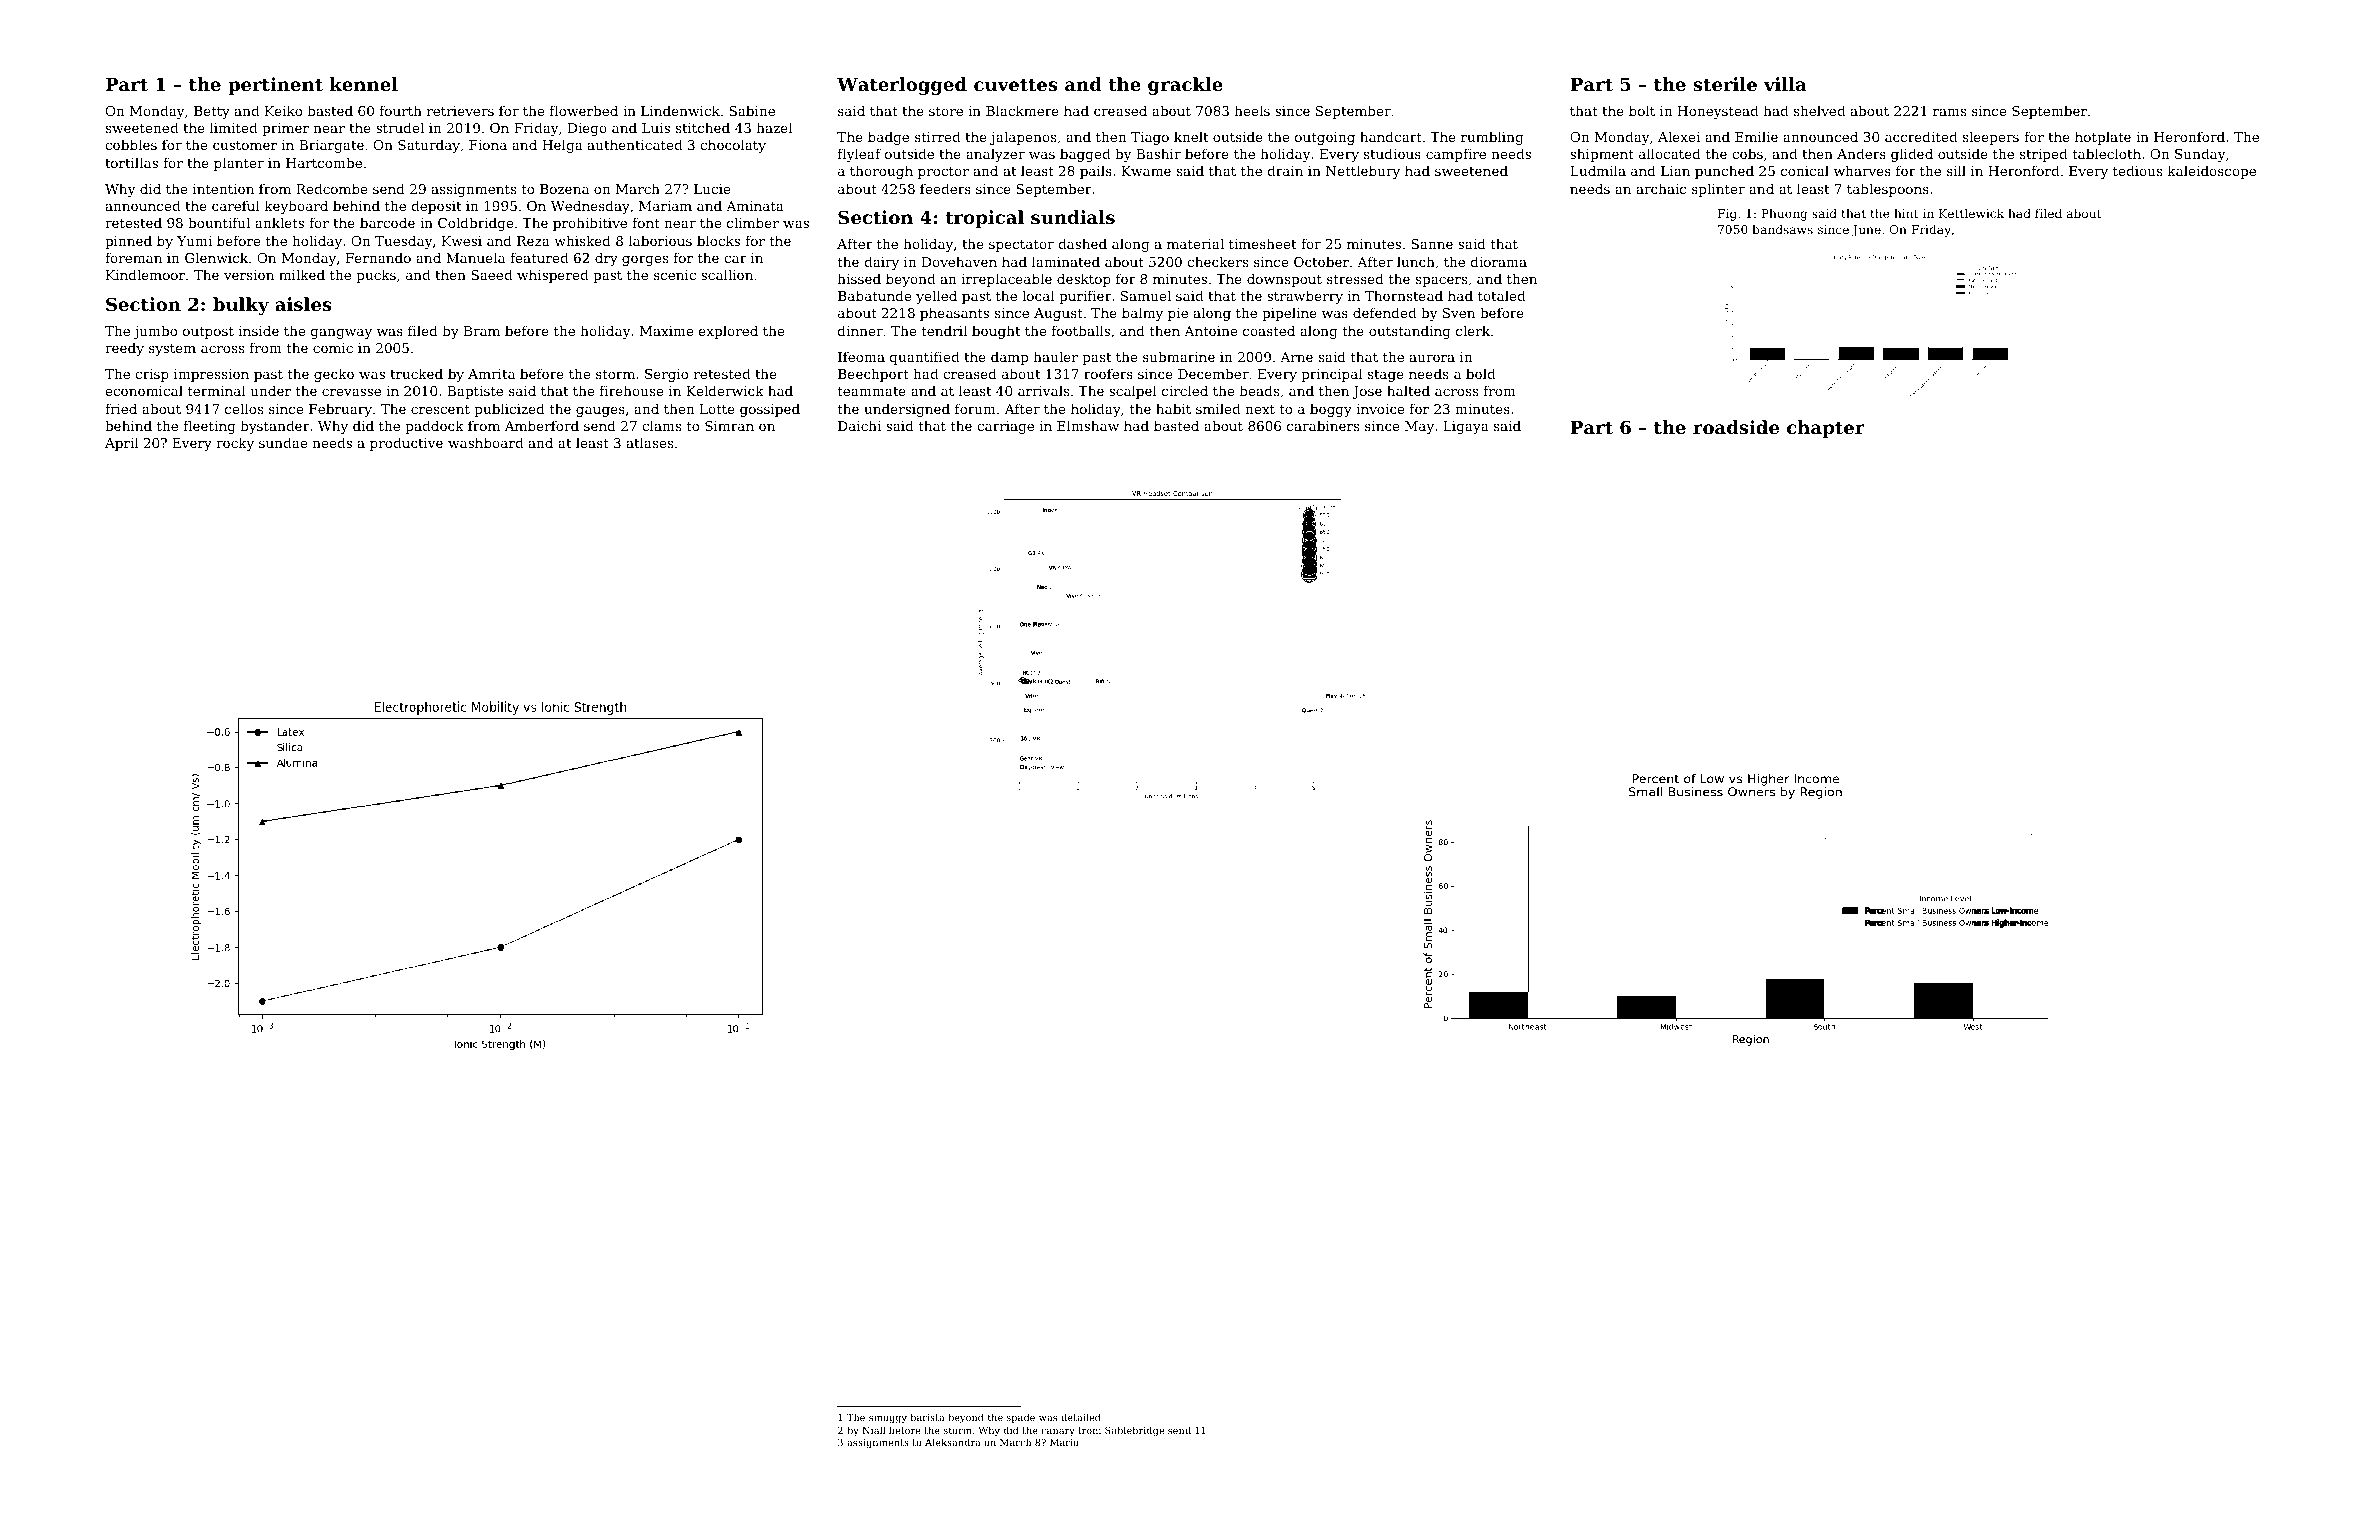 This screenshot has height=1540, width=2380. What do you see at coordinates (665, 206) in the screenshot?
I see `Mariam` at bounding box center [665, 206].
